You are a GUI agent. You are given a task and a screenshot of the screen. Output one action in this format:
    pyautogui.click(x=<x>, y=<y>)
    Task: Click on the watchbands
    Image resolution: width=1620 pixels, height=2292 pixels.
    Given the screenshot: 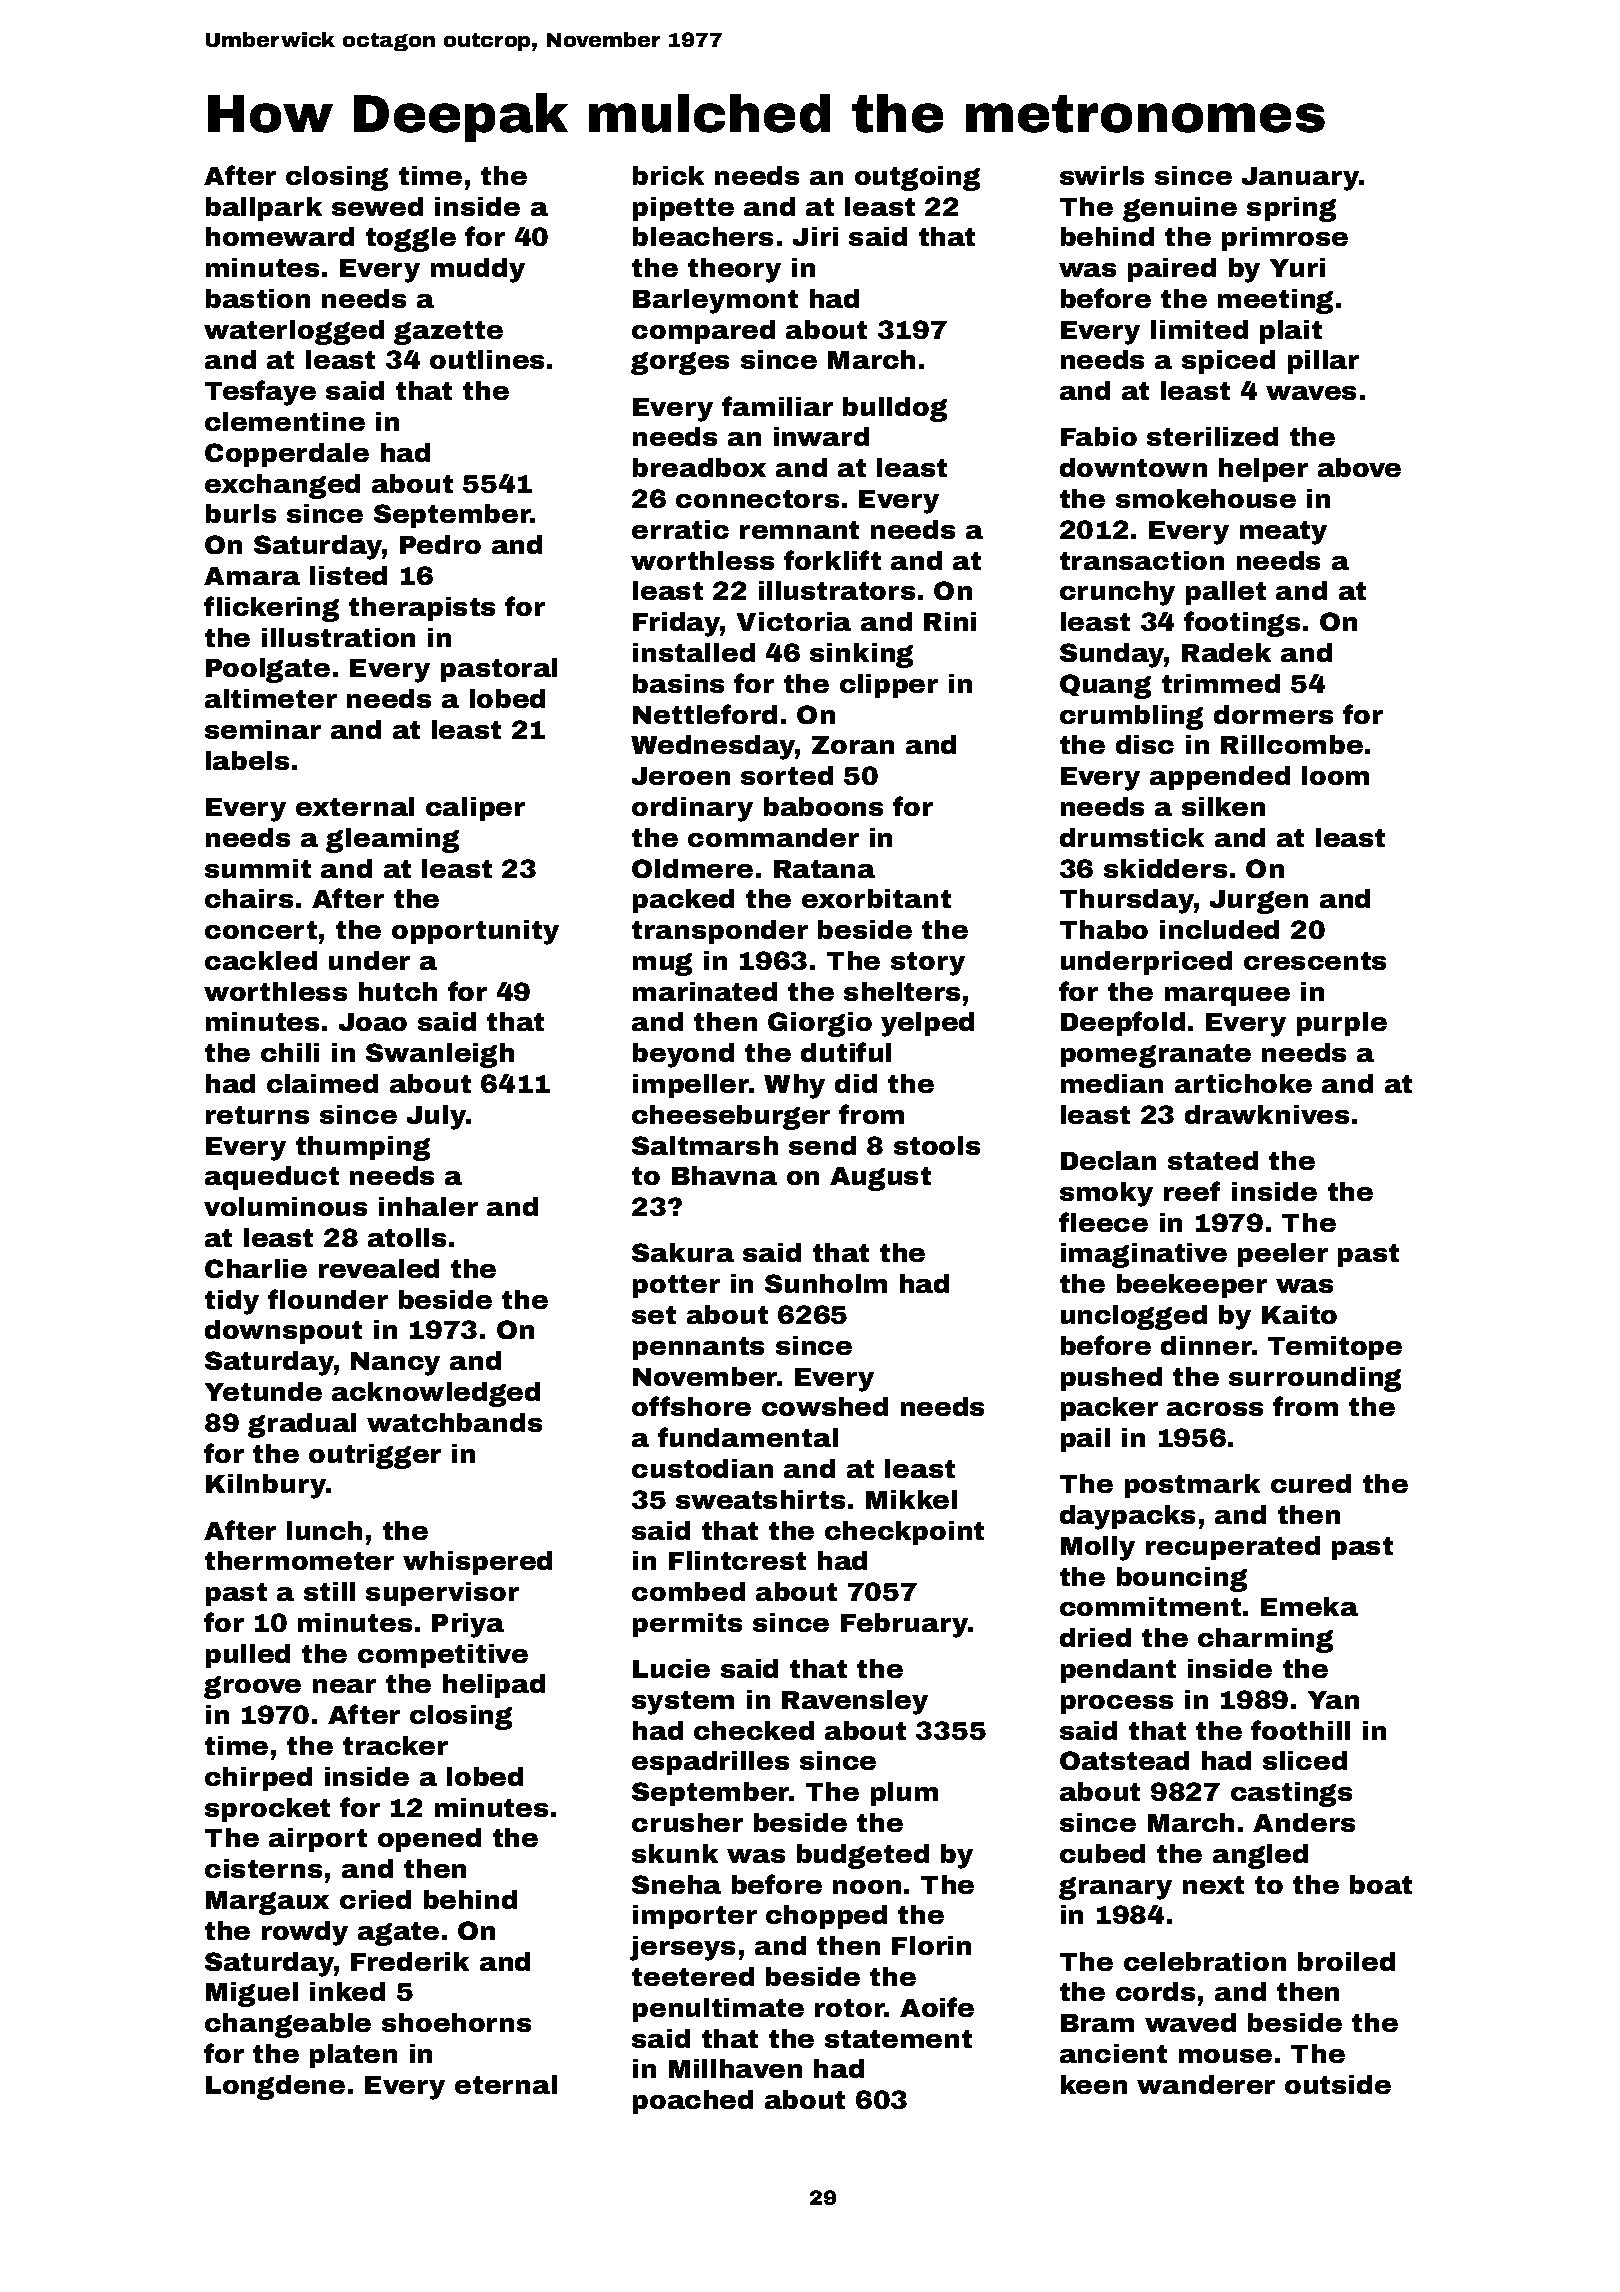 What is the action you would take?
    pyautogui.click(x=454, y=1422)
